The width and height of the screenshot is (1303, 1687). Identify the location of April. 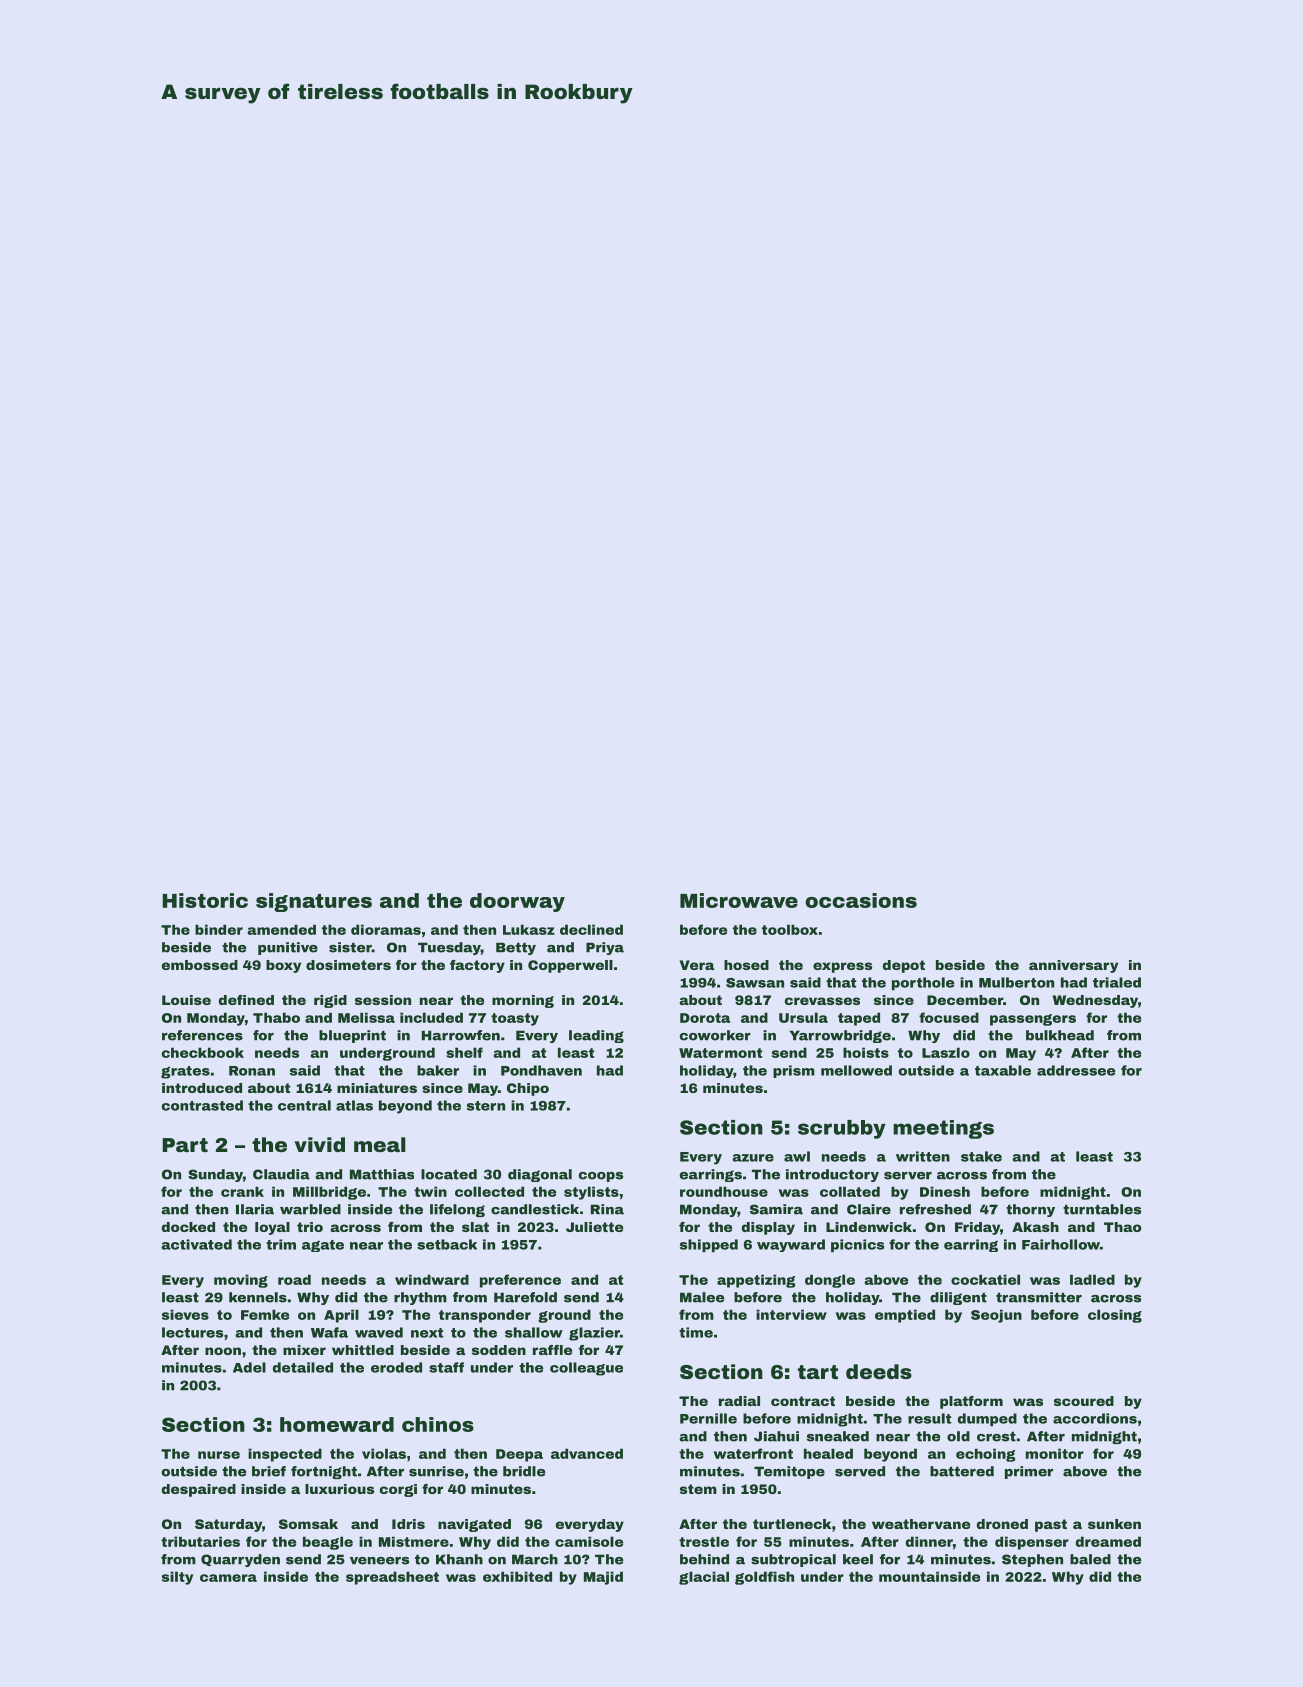
(341, 1316).
